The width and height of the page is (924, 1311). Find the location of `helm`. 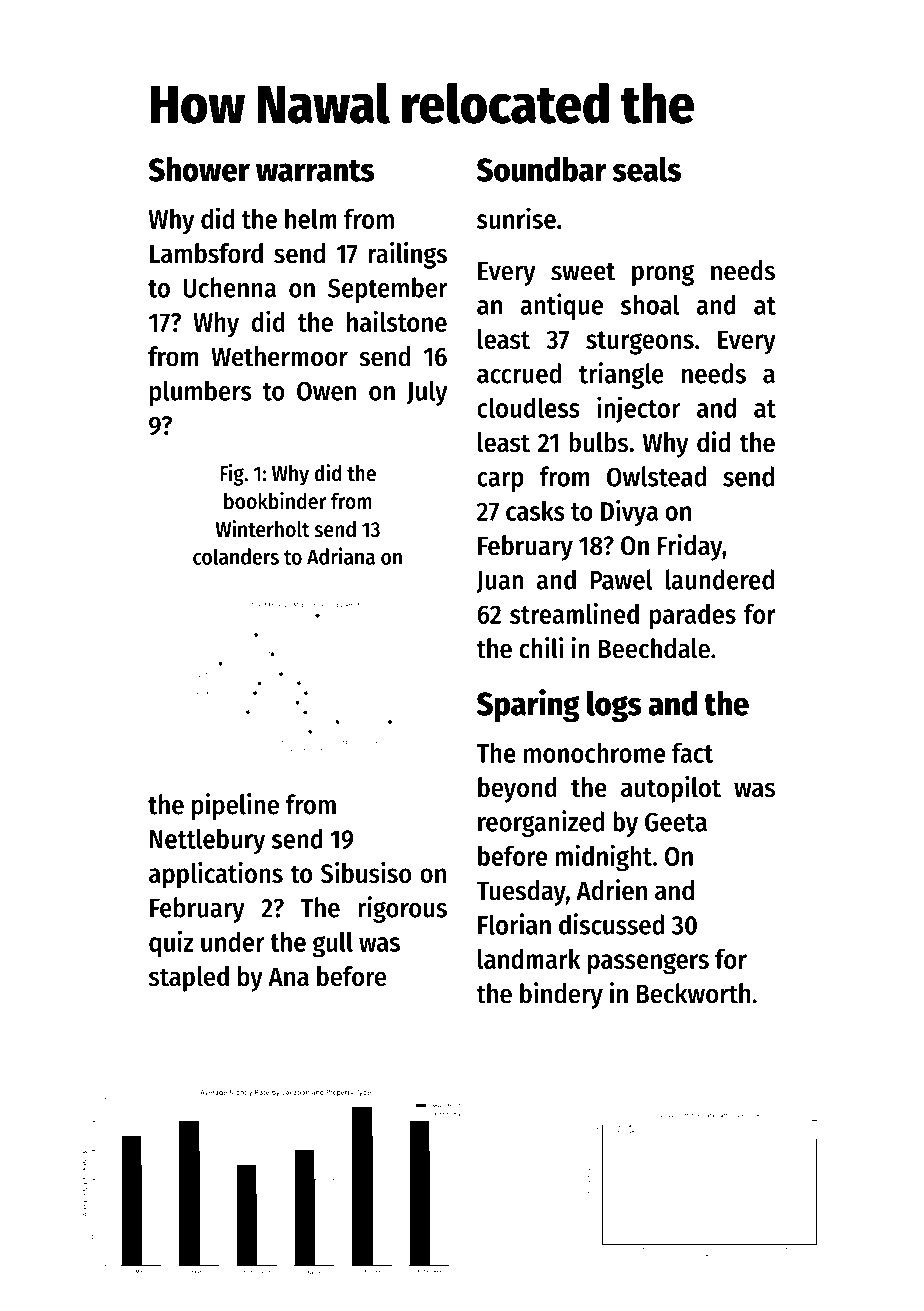

helm is located at coordinates (311, 219).
